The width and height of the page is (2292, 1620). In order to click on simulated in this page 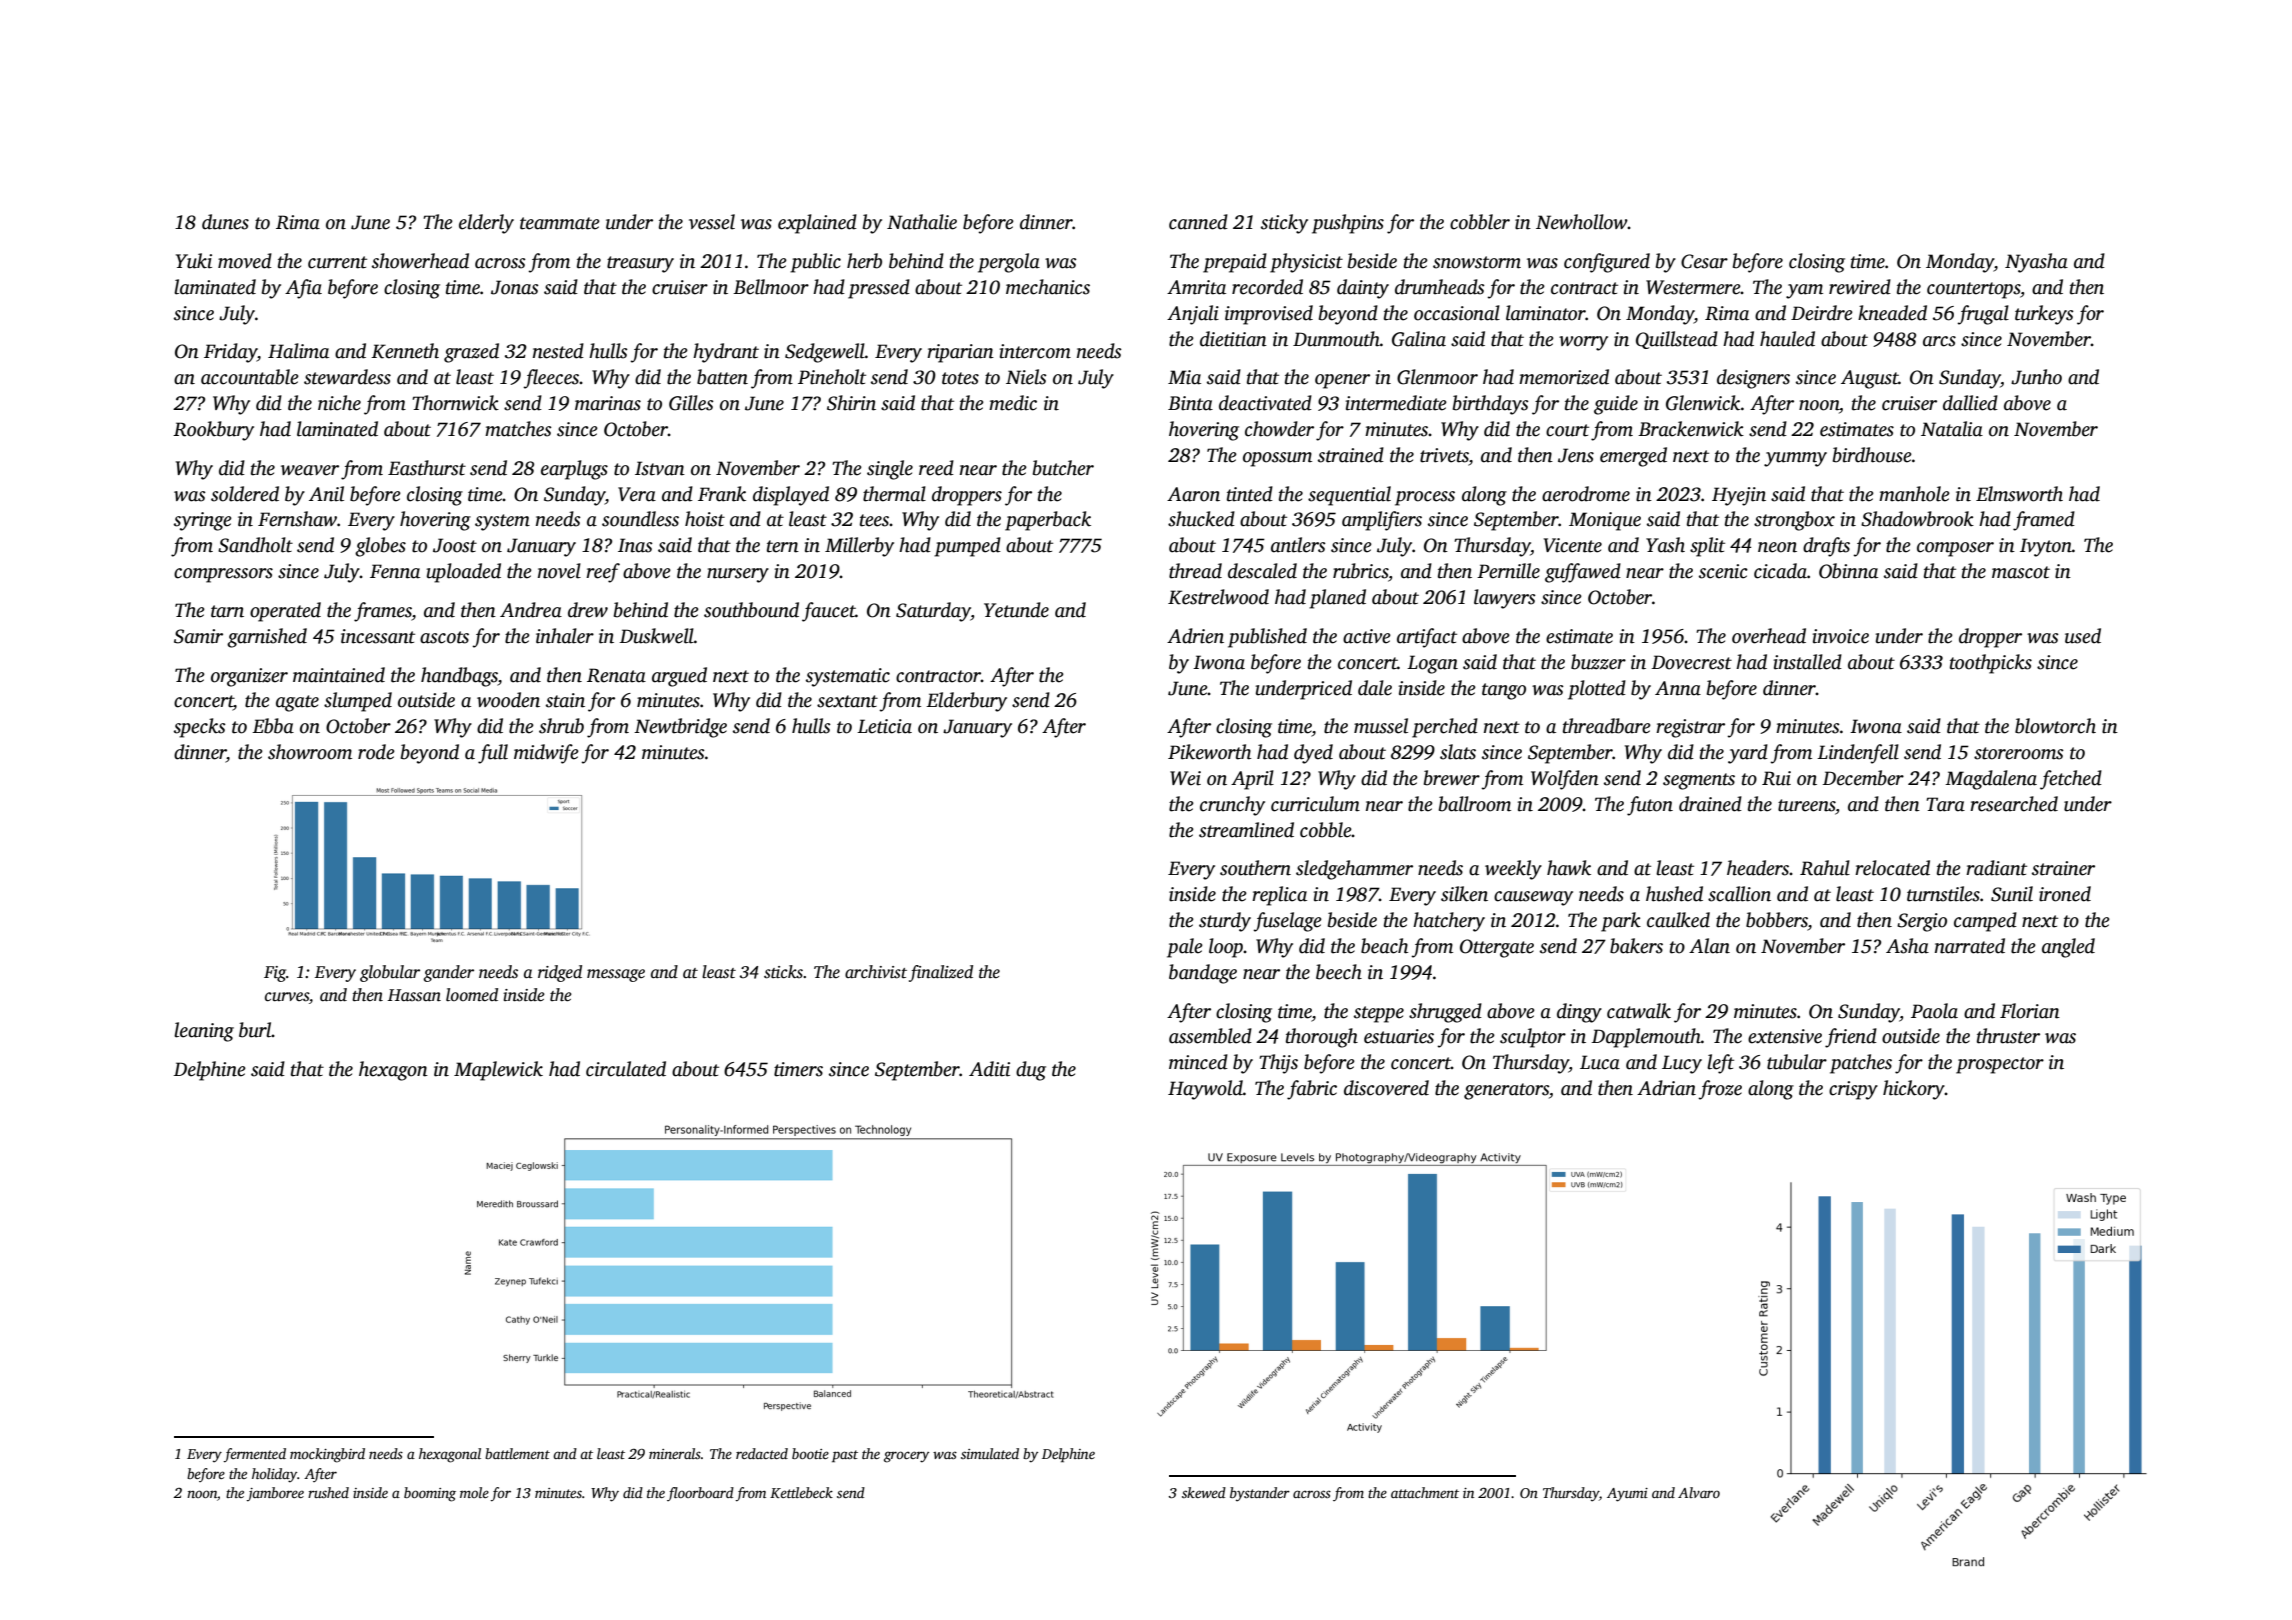, I will do `click(990, 1453)`.
